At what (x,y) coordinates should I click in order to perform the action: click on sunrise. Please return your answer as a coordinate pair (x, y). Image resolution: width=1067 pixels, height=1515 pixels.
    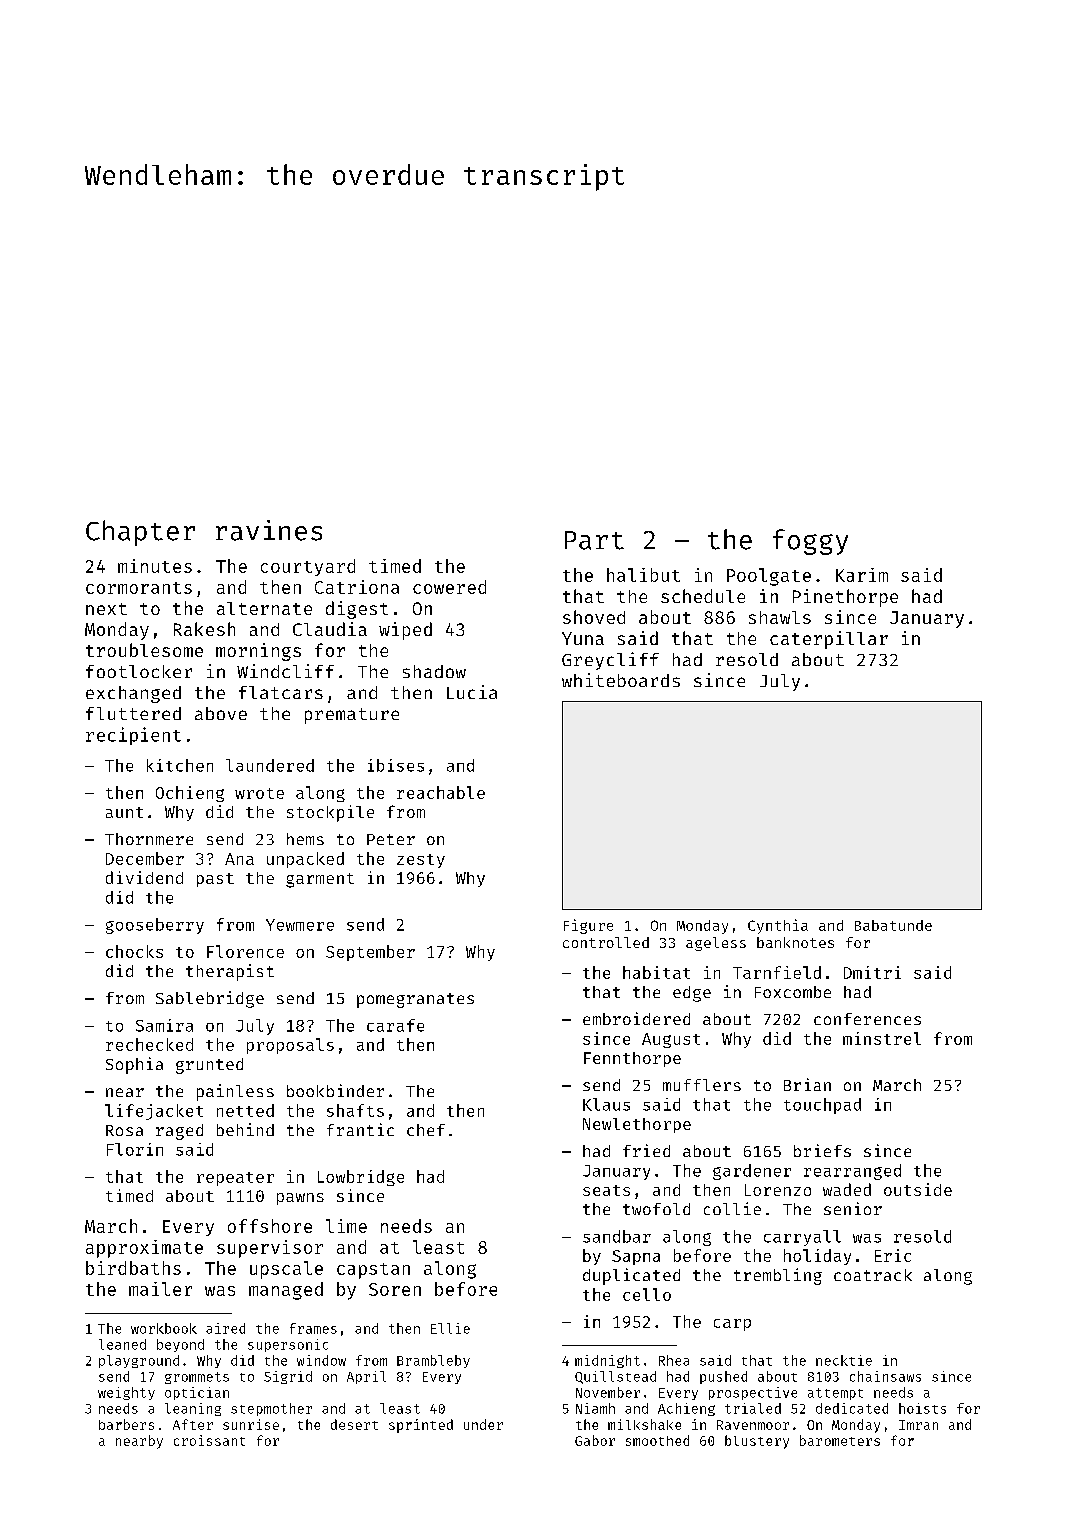
    Looking at the image, I should click on (251, 1424).
